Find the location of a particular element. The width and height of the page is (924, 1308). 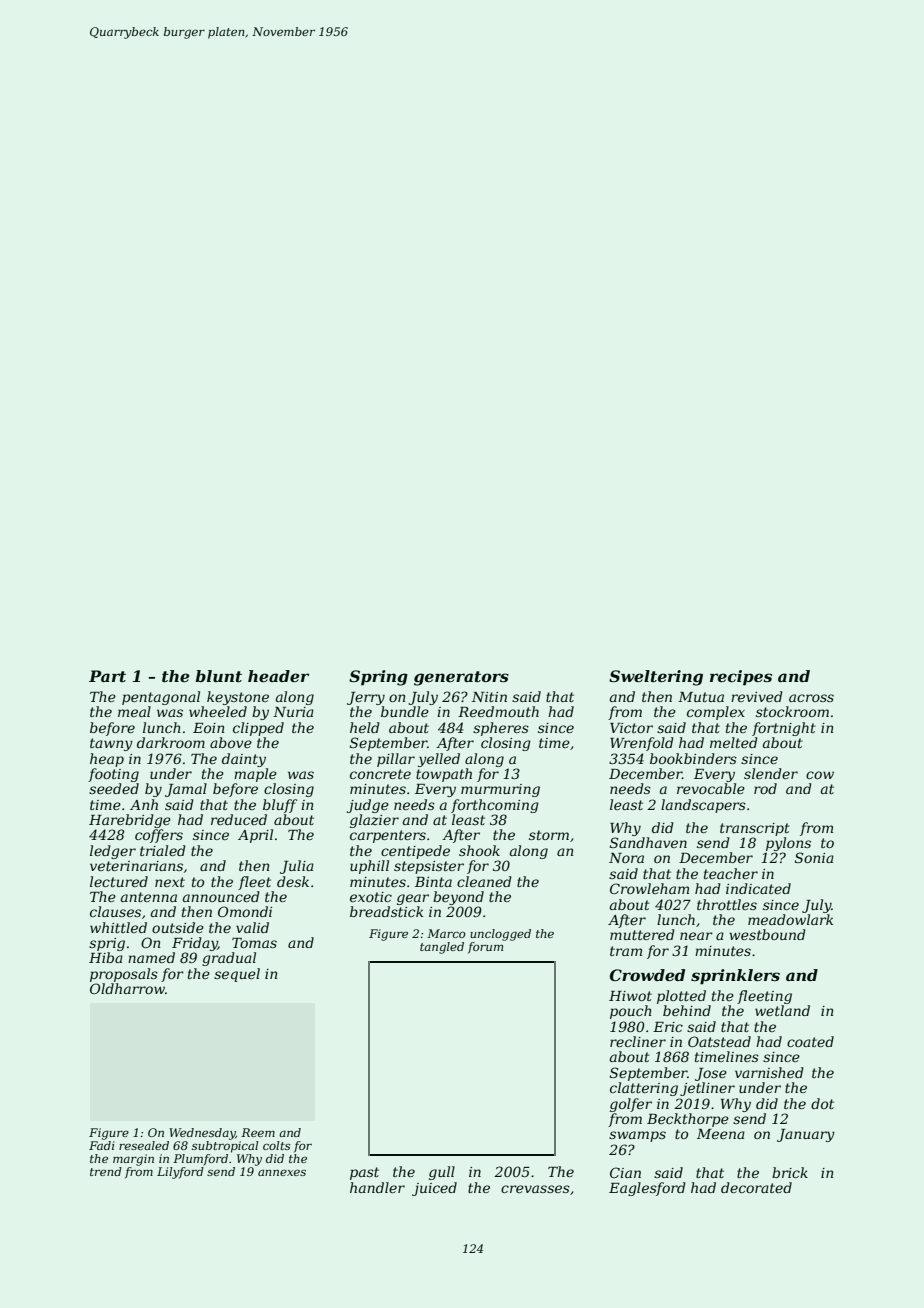

April is located at coordinates (255, 836).
